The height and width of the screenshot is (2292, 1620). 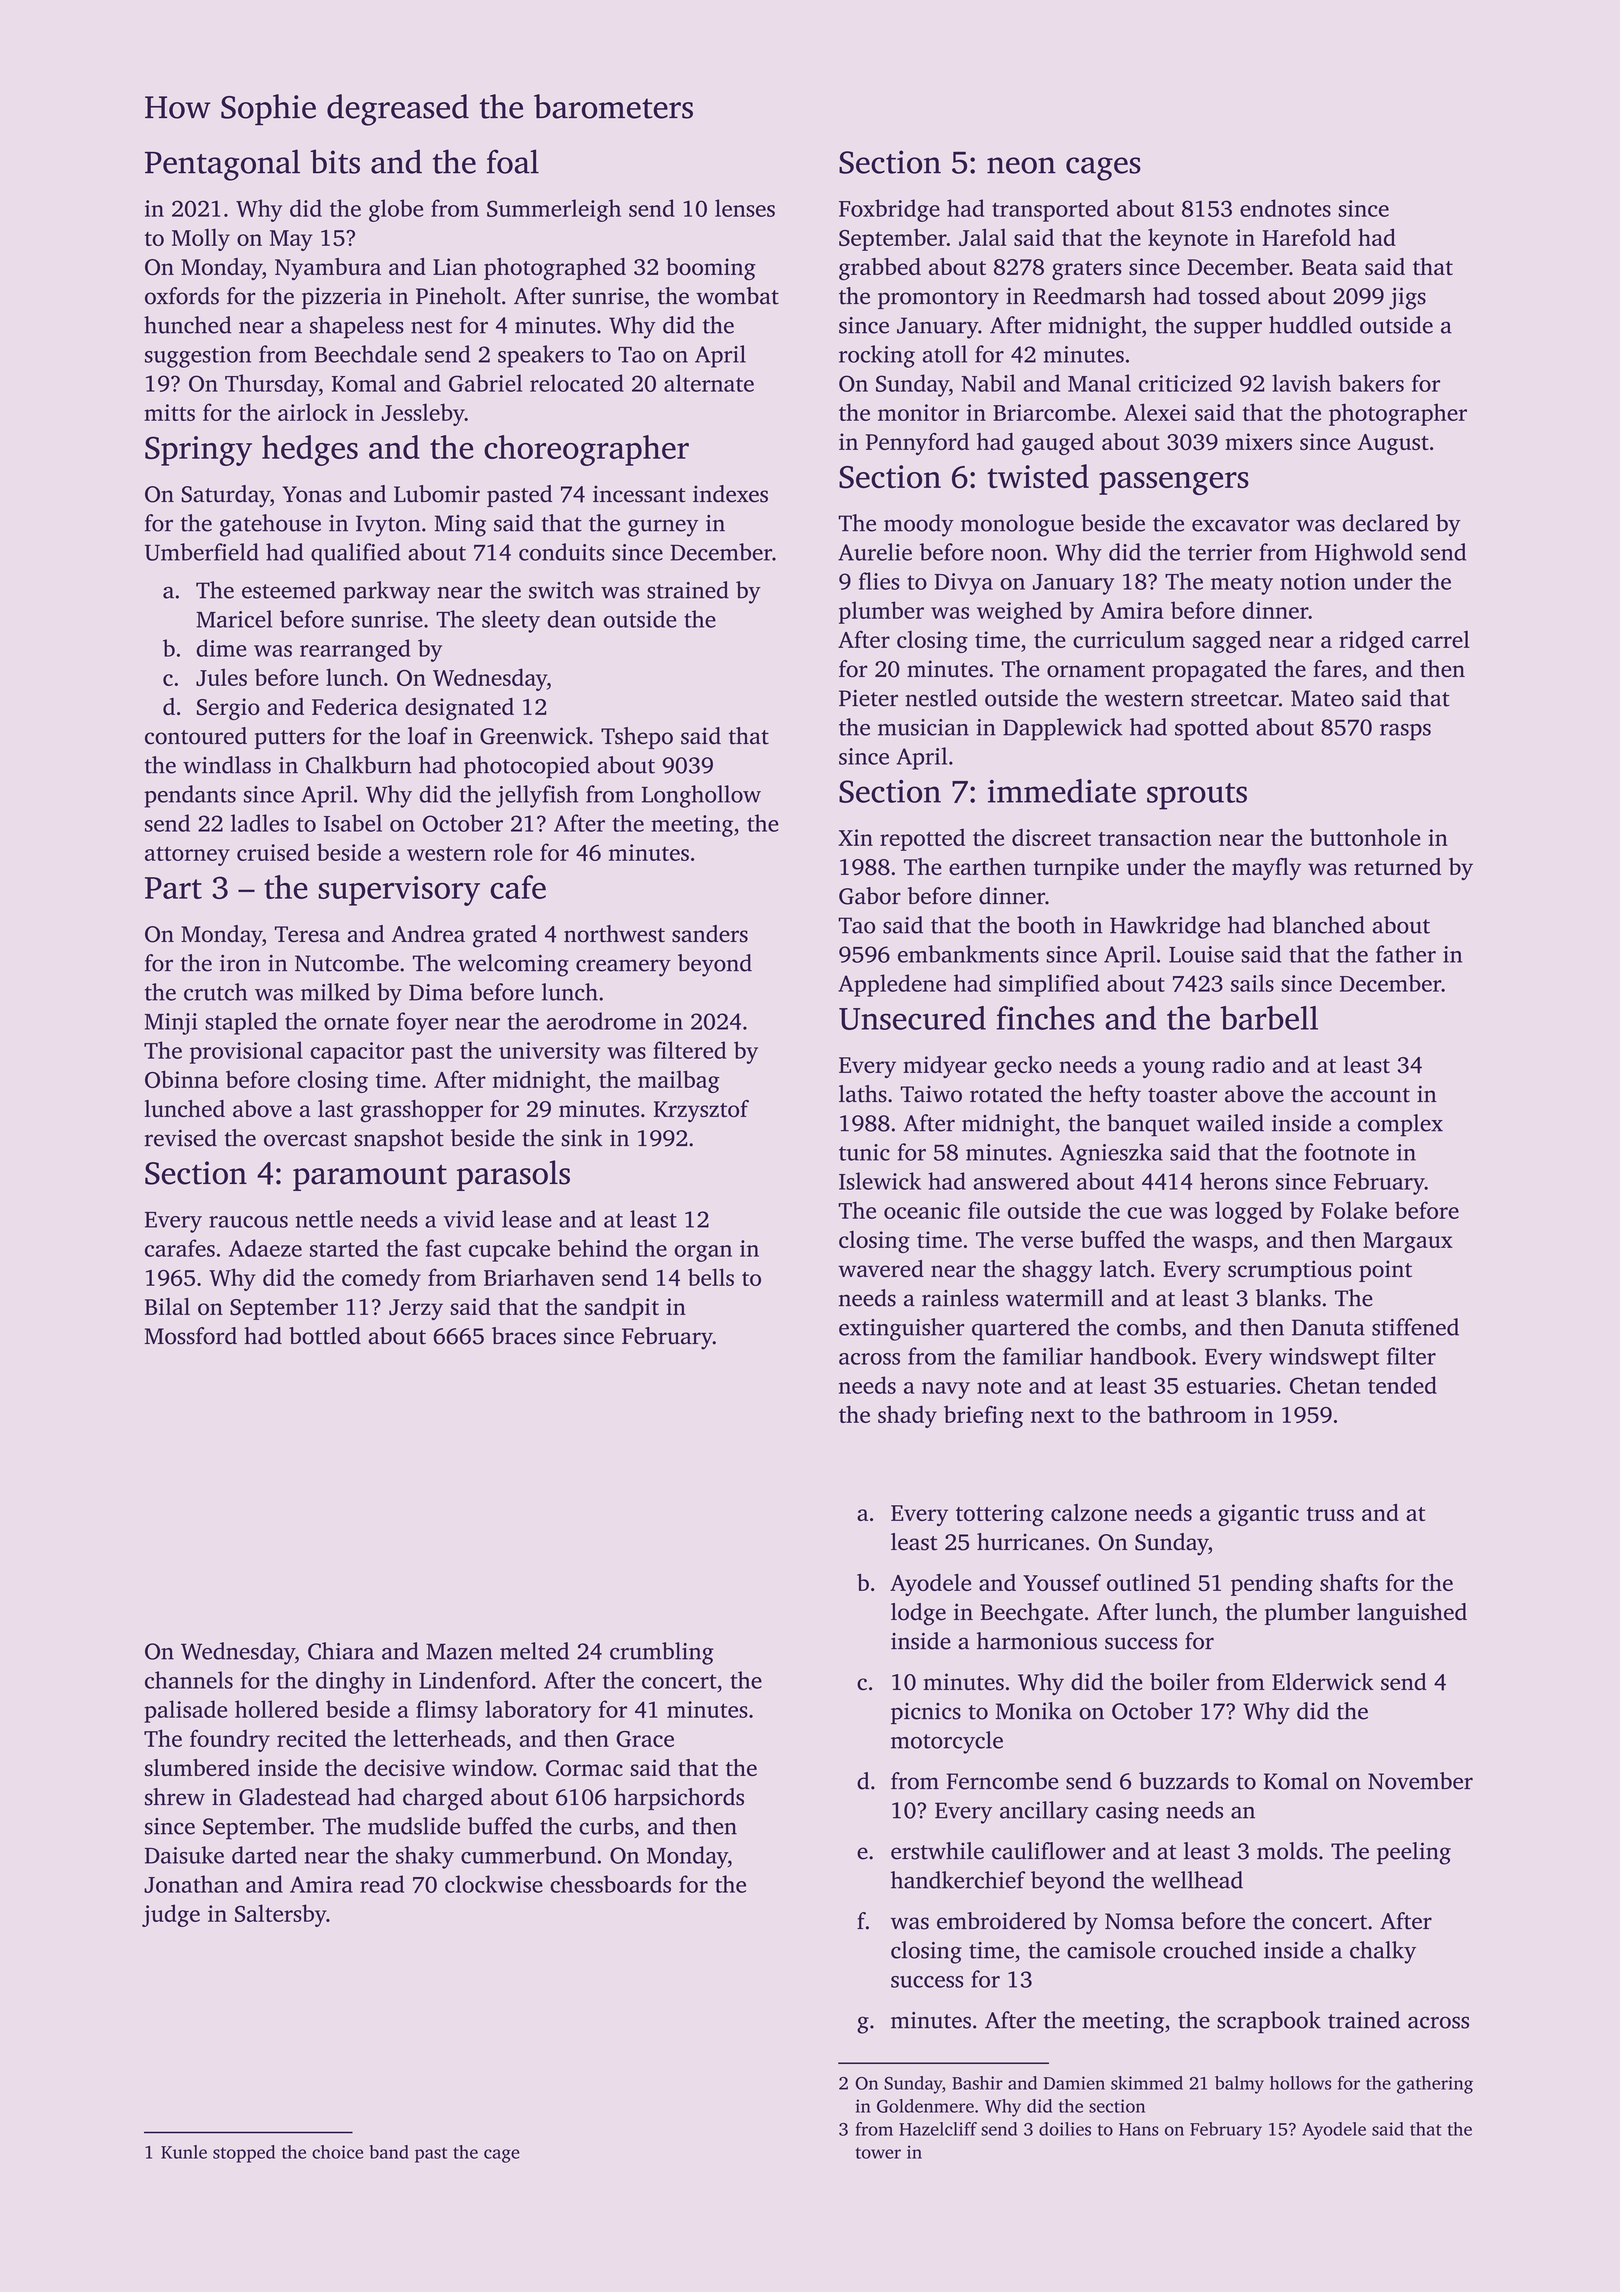 I want to click on Elderwick, so click(x=1323, y=1682).
